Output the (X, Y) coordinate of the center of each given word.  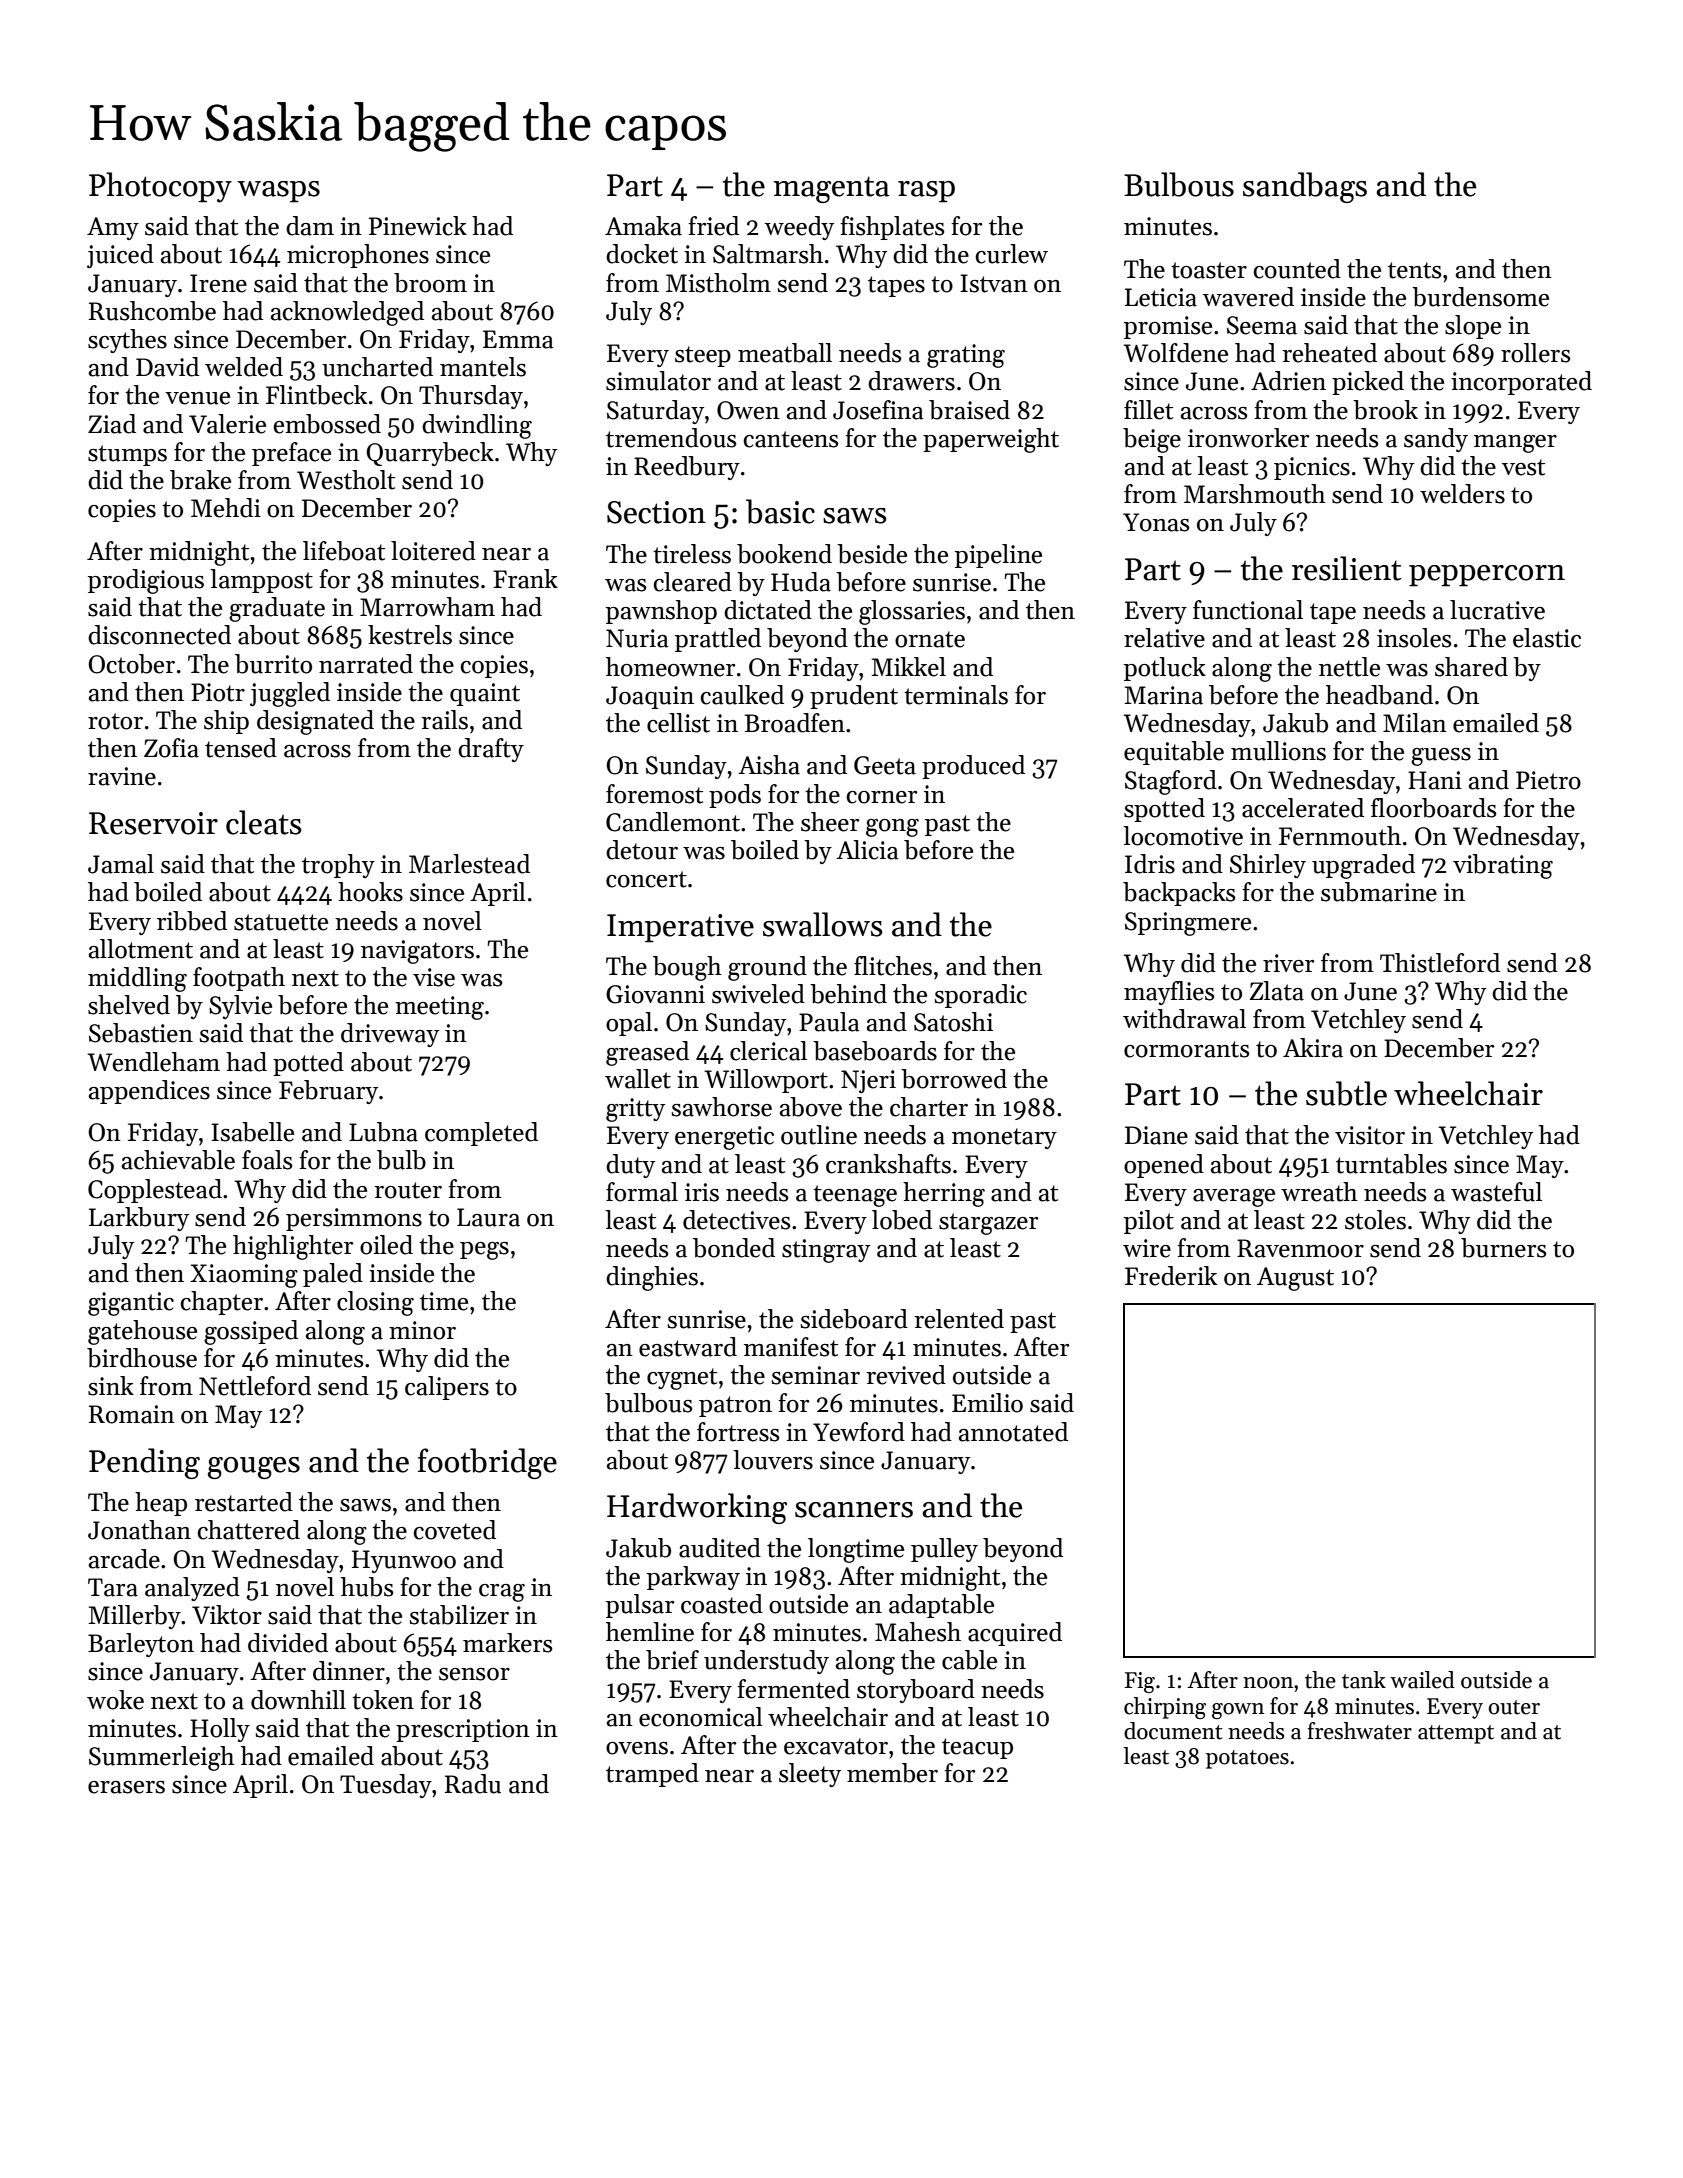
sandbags (1305, 187)
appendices (149, 1092)
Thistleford (1440, 963)
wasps (278, 192)
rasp (926, 192)
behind (848, 994)
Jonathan (139, 1530)
